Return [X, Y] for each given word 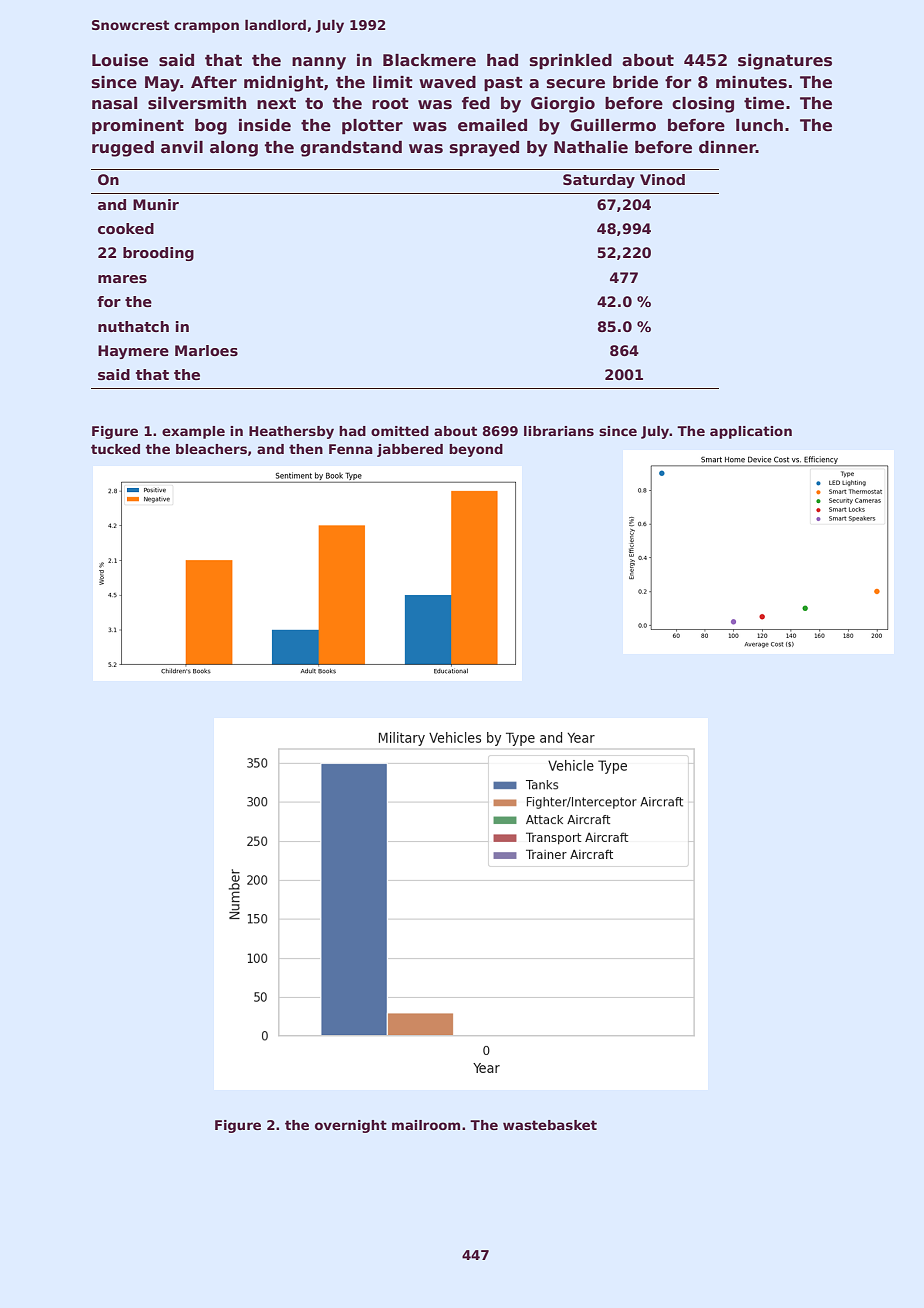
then [306, 449]
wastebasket [550, 1125]
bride [635, 82]
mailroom [426, 1125]
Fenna [351, 449]
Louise [120, 60]
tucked [115, 449]
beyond [476, 450]
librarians [559, 431]
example [193, 432]
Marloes [206, 350]
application [751, 432]
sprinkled [571, 62]
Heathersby [291, 432]
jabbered [410, 450]
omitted [400, 431]
